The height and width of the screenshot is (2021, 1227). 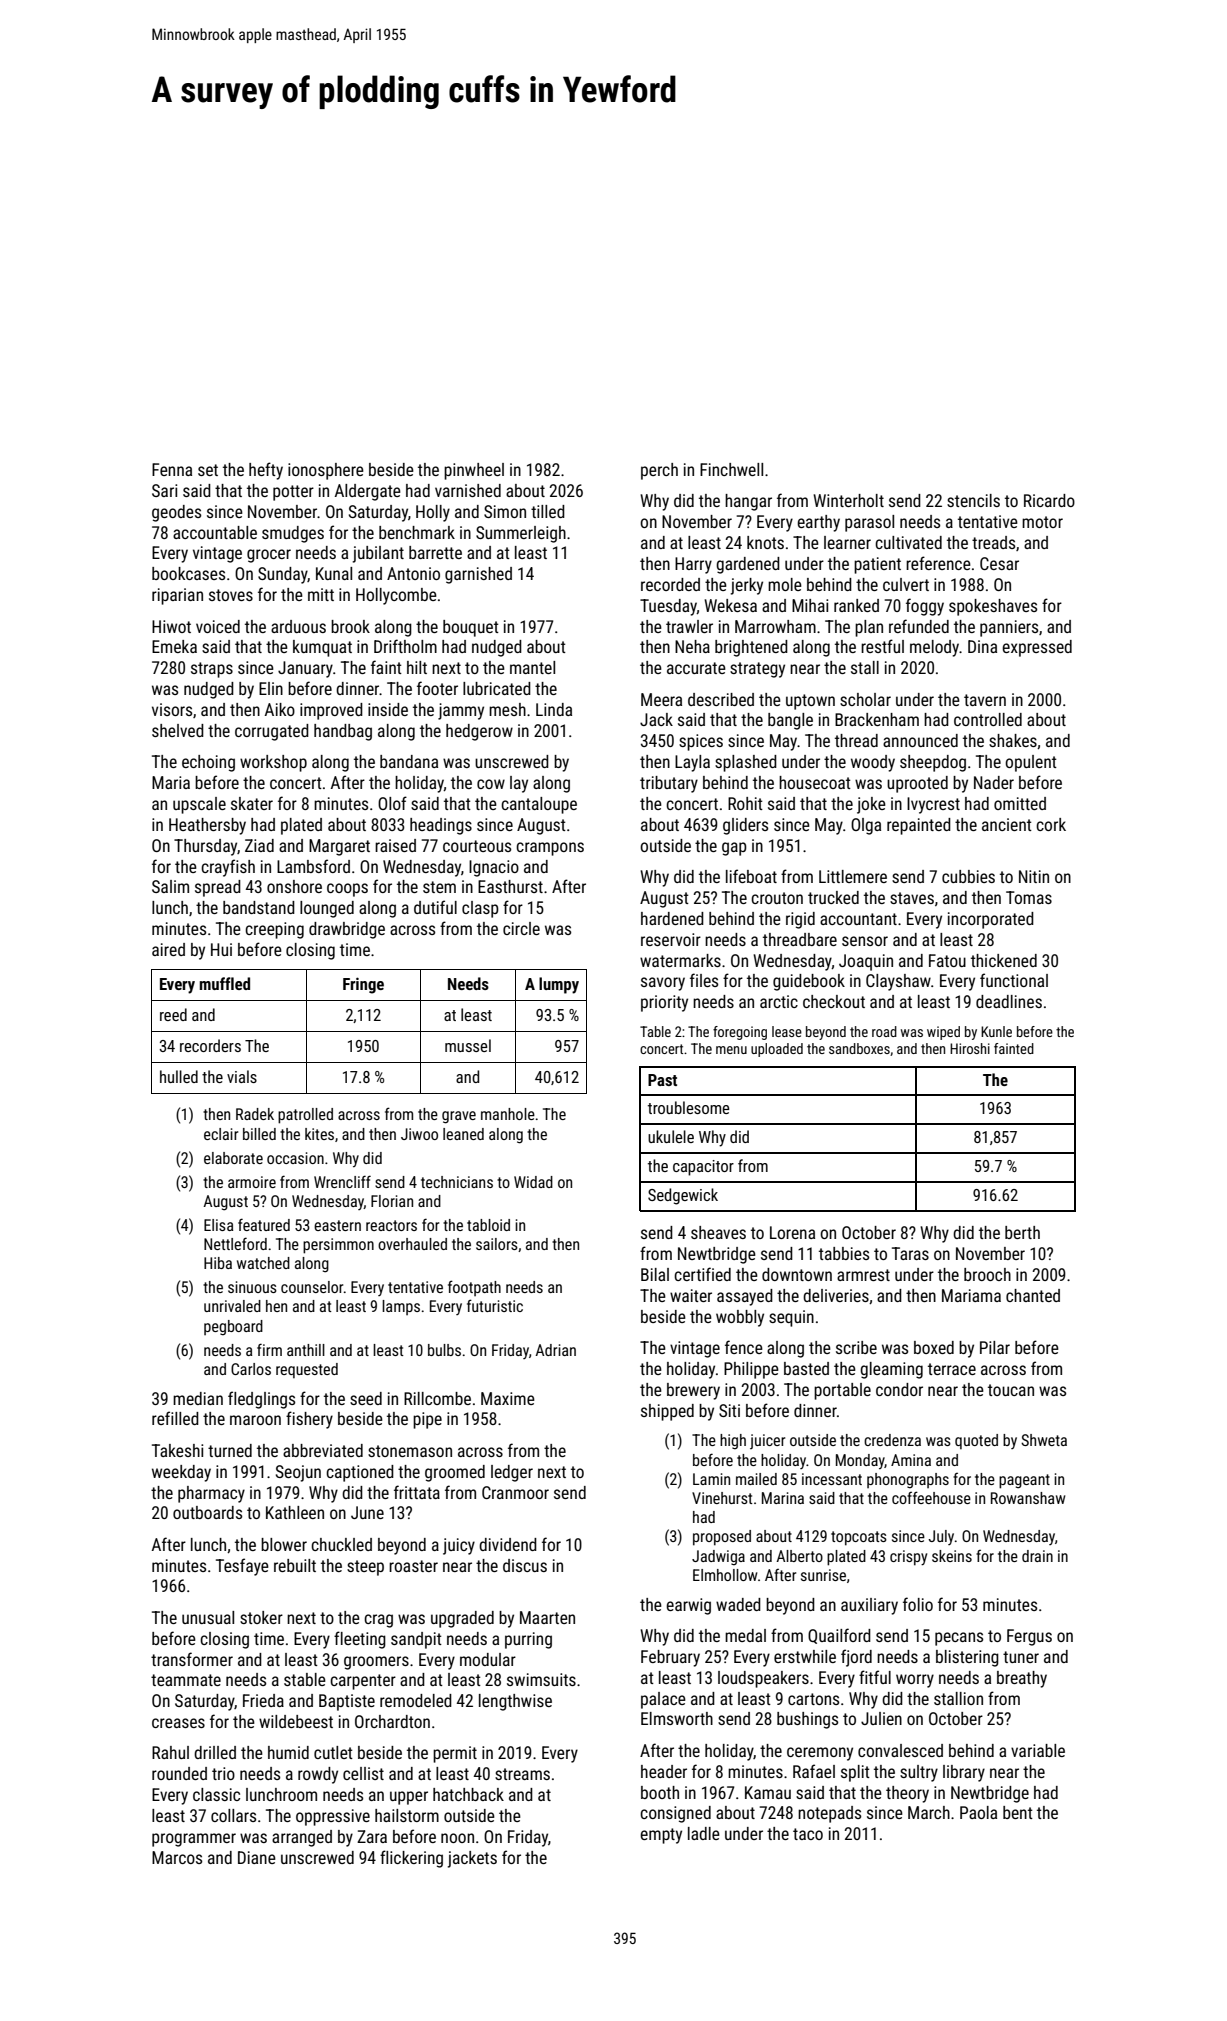 I want to click on tributary, so click(x=669, y=784).
